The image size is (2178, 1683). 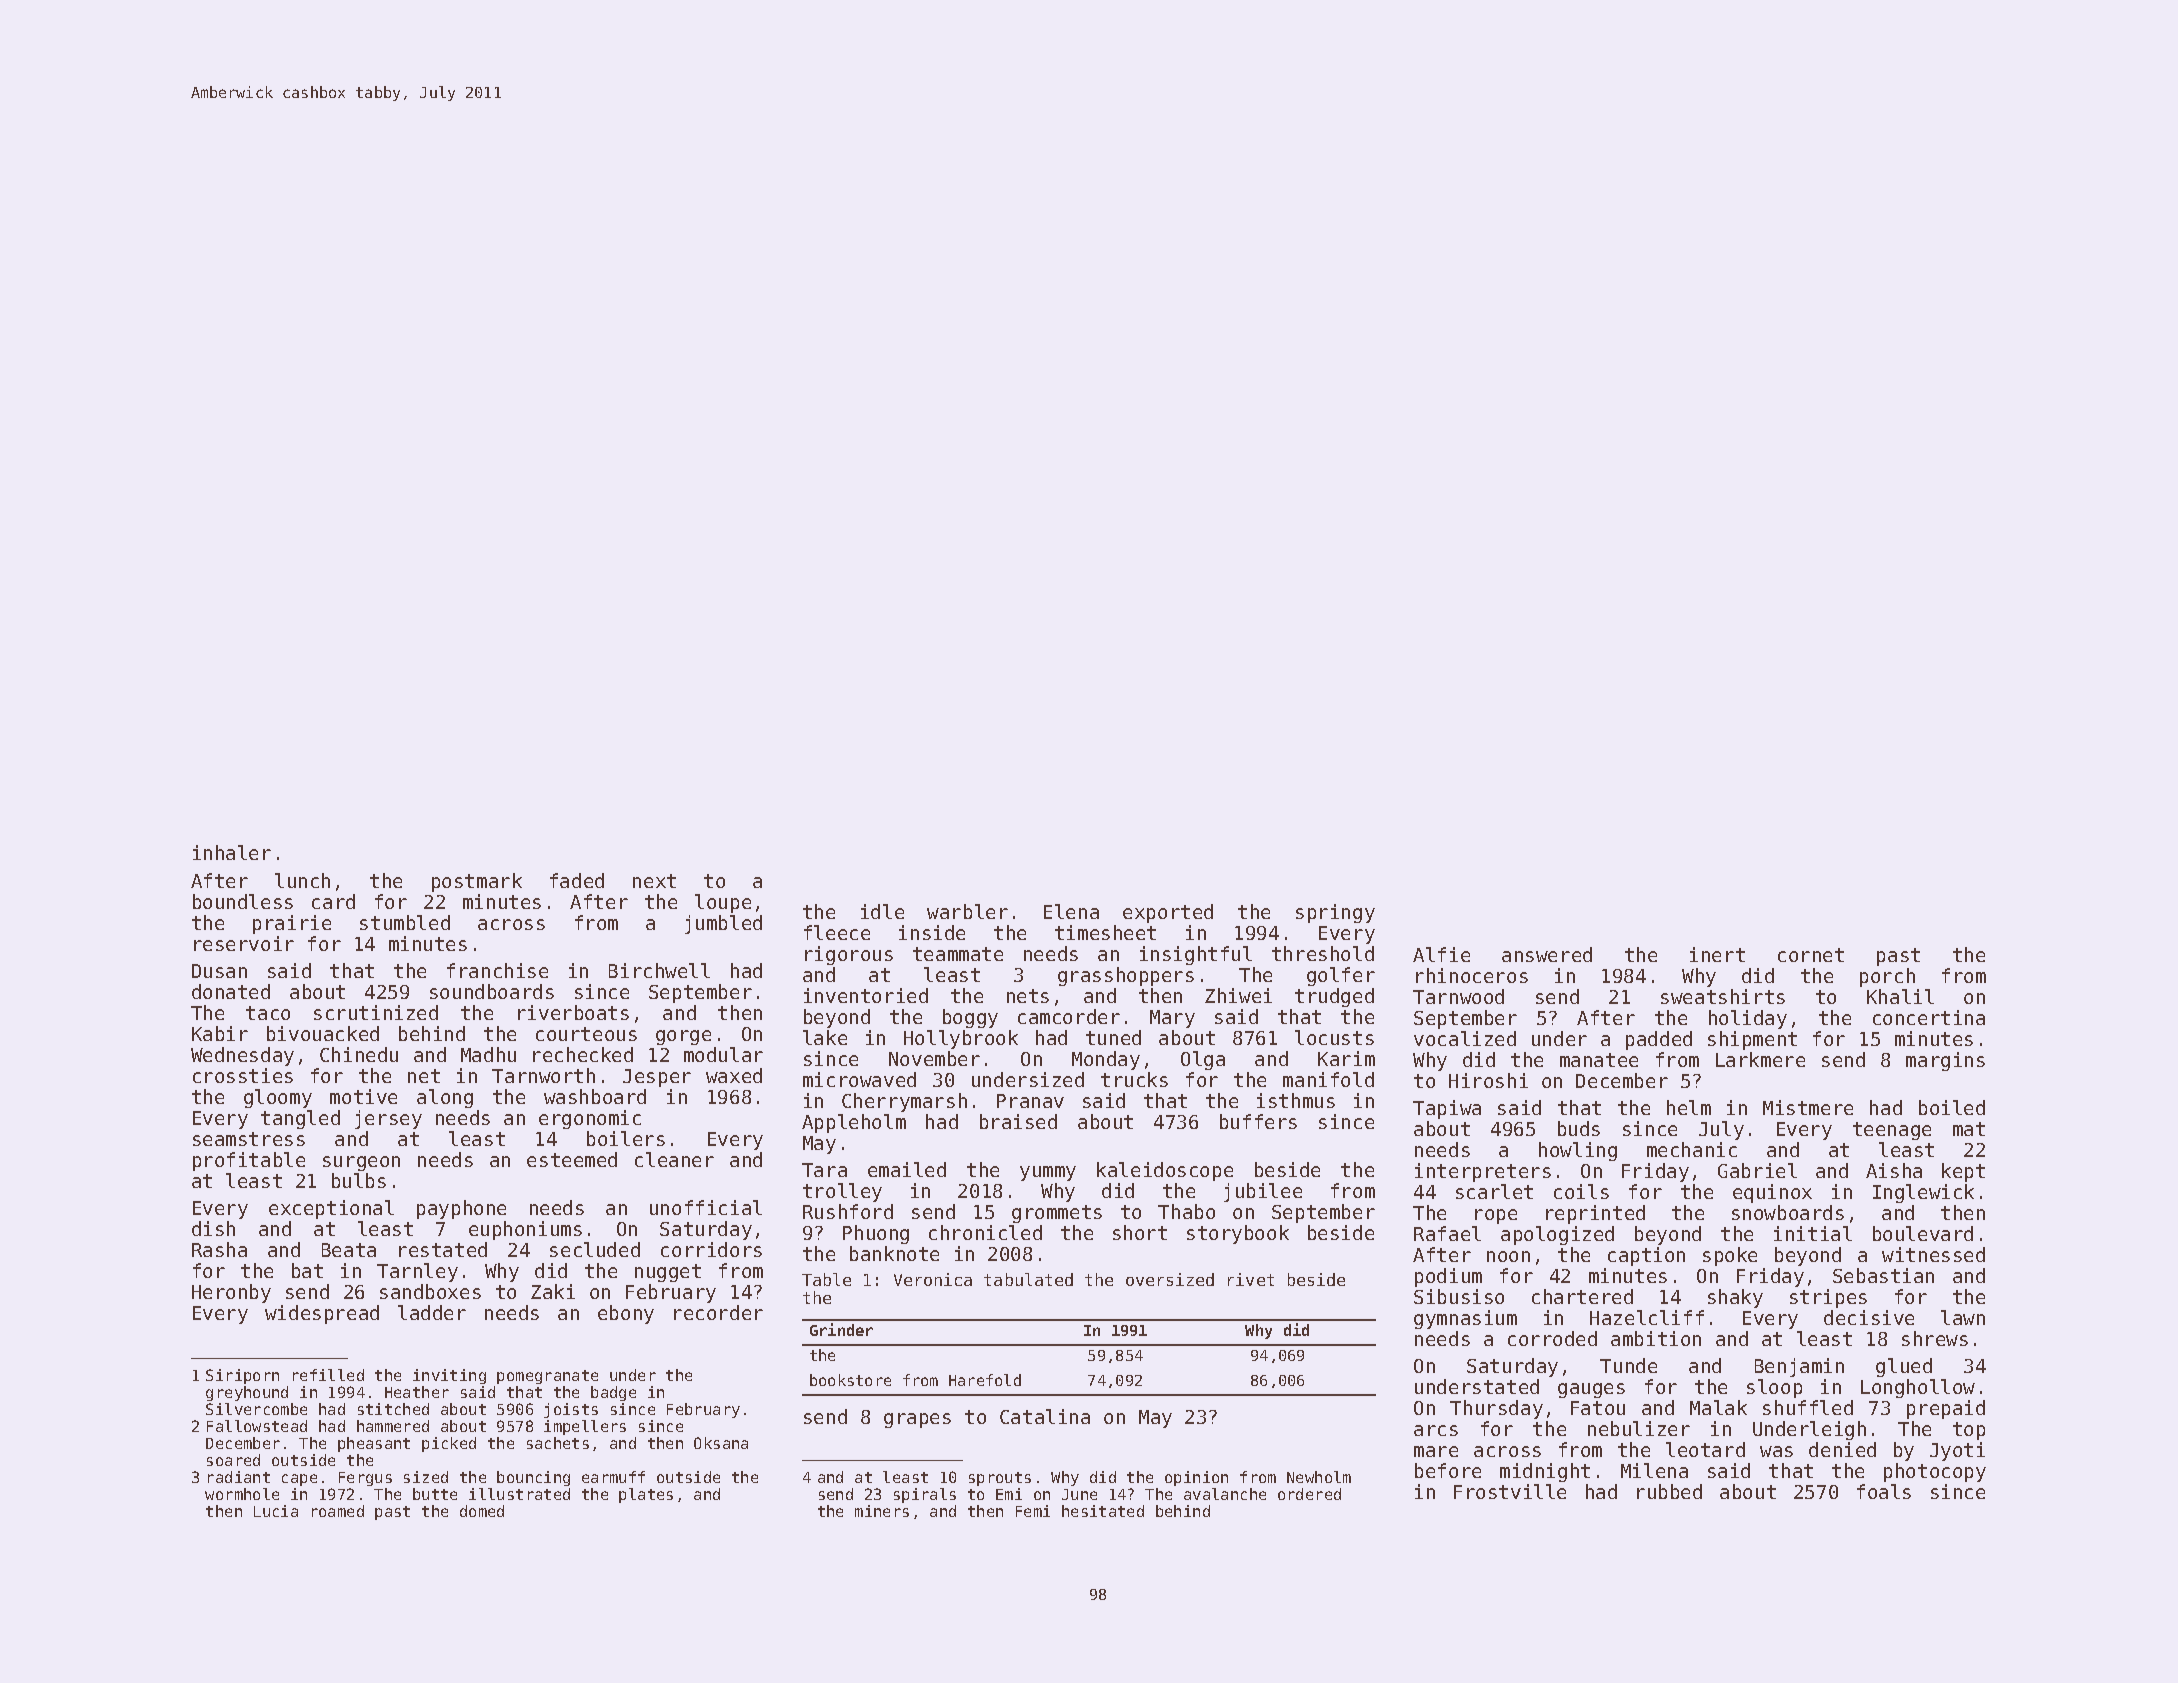 What do you see at coordinates (323, 1033) in the screenshot?
I see `bivouacked` at bounding box center [323, 1033].
